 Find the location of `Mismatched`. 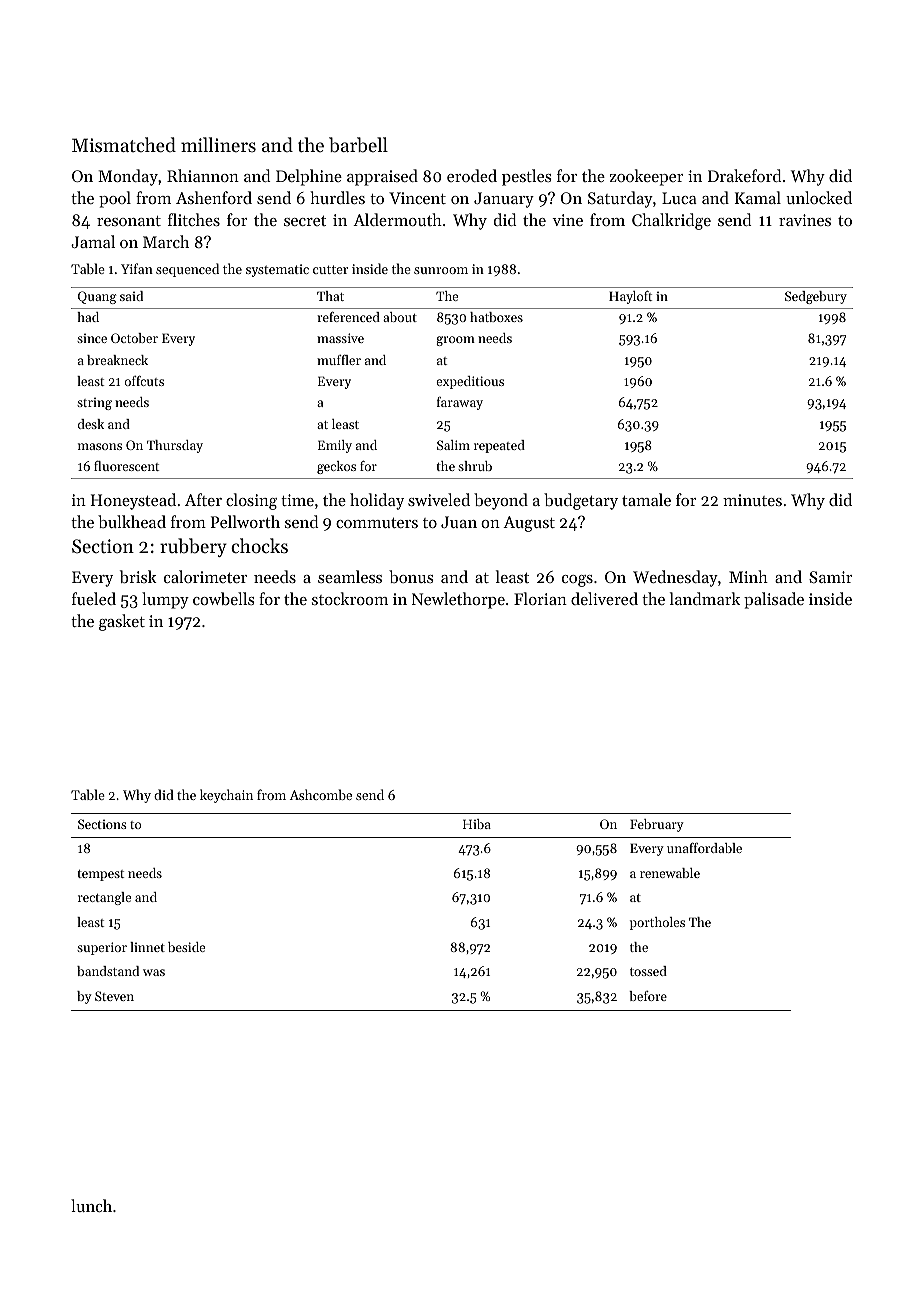

Mismatched is located at coordinates (124, 144).
